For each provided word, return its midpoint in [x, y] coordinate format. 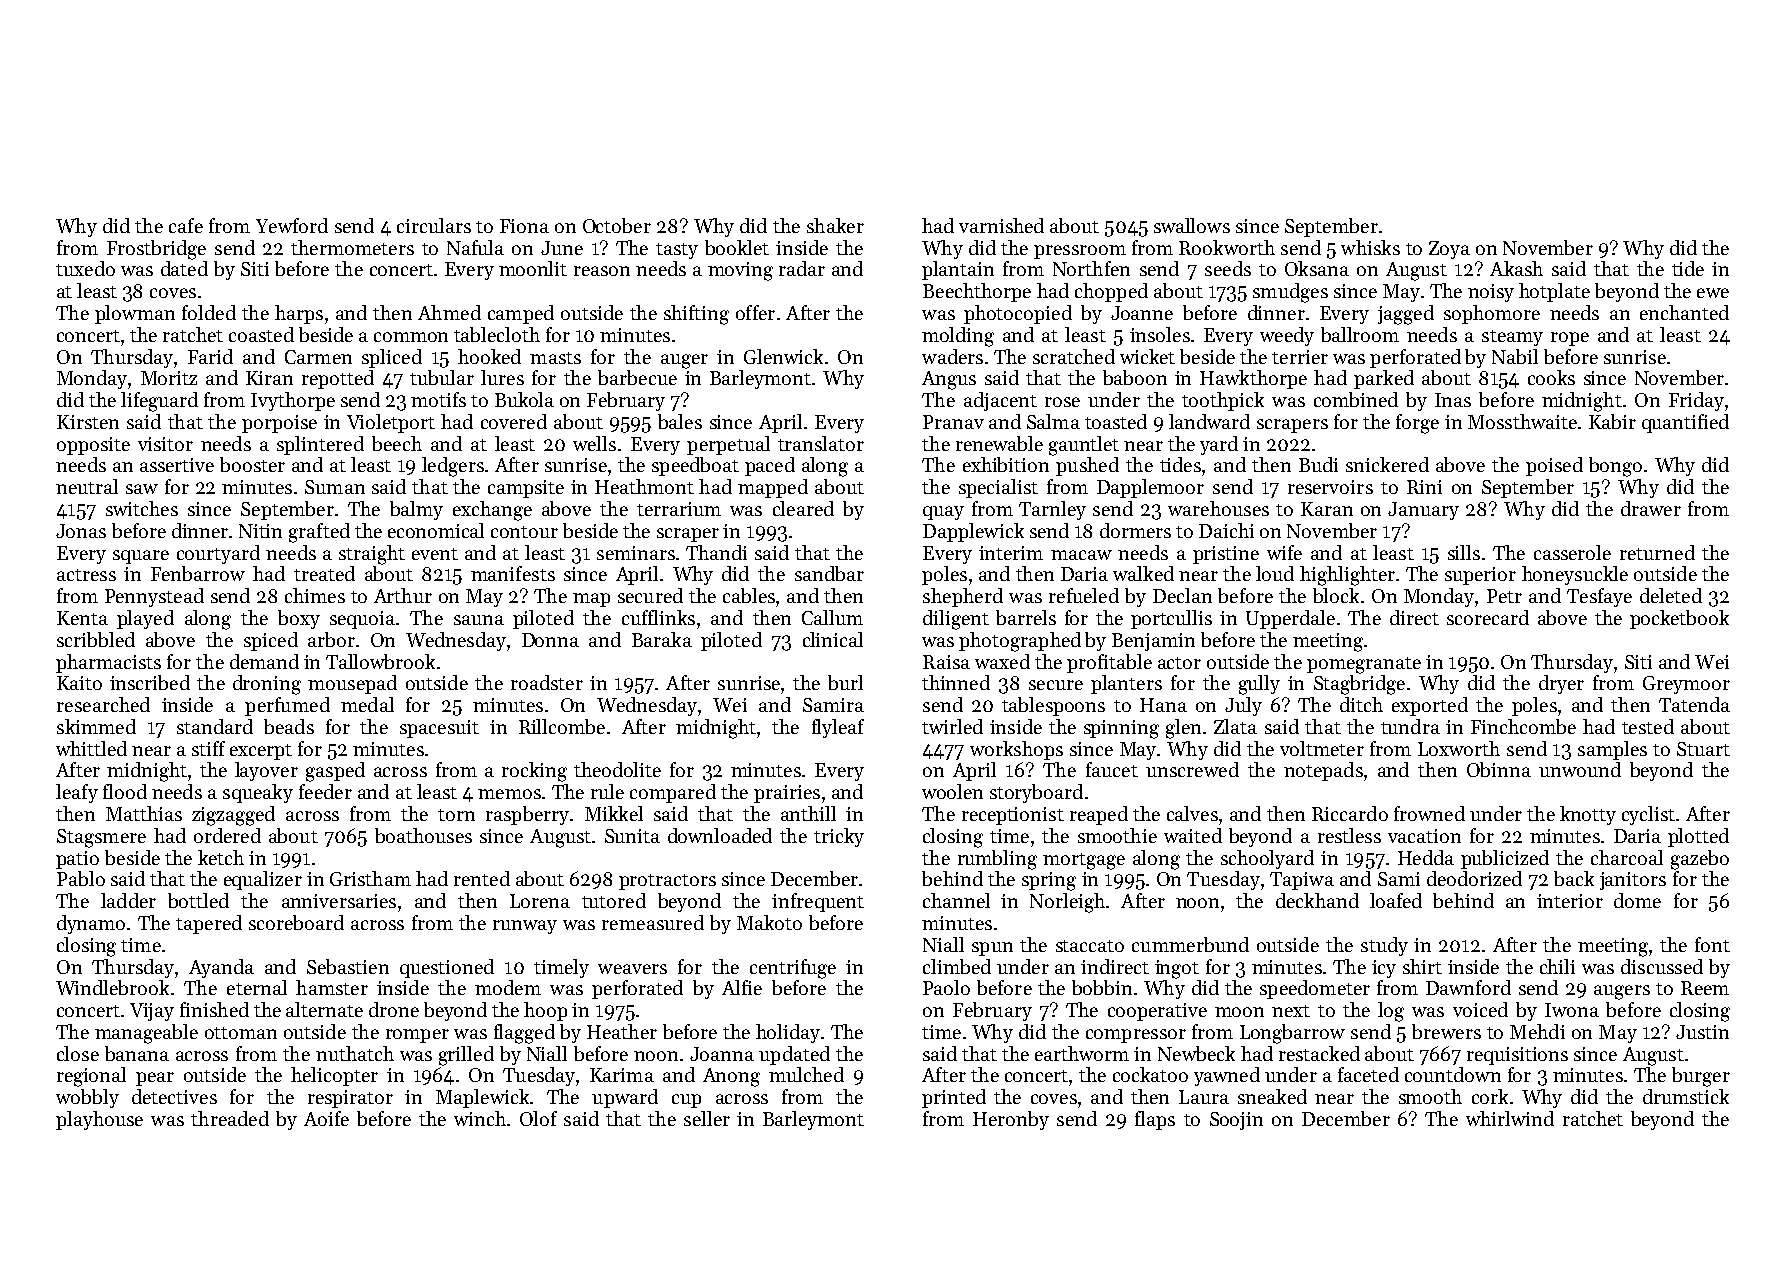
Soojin [1236, 1121]
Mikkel [614, 813]
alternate [324, 1009]
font [1712, 944]
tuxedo [85, 268]
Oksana [1317, 268]
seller [707, 1118]
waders [952, 356]
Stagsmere [101, 838]
